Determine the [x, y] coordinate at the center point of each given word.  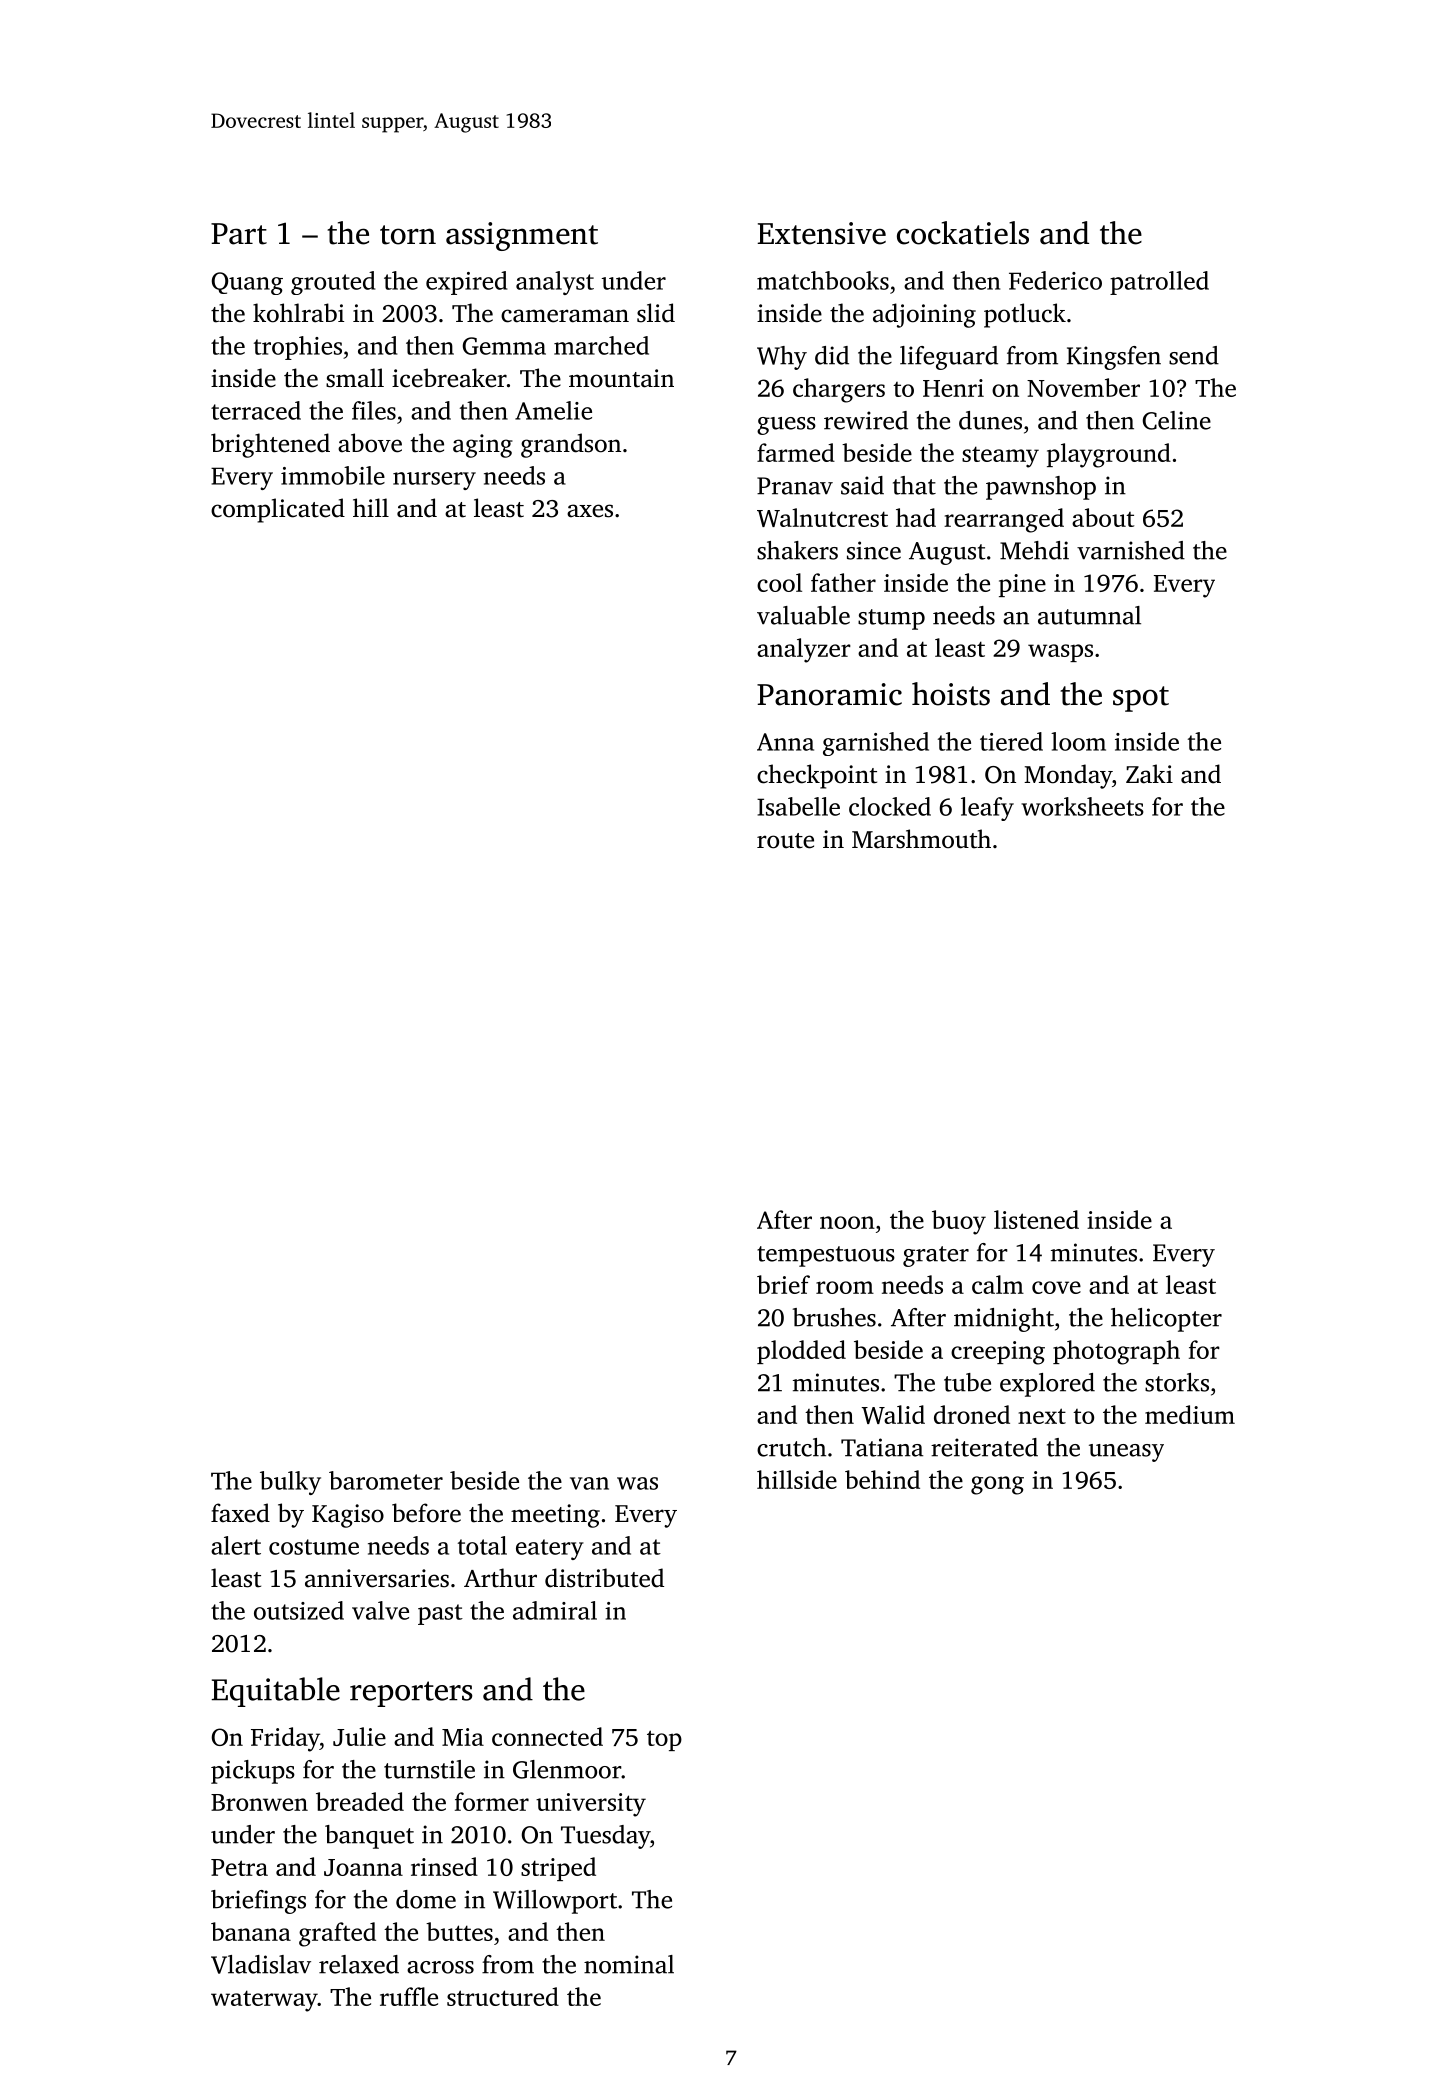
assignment [522, 236]
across [440, 1967]
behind [882, 1479]
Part [239, 234]
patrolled [1159, 283]
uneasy [1126, 1453]
